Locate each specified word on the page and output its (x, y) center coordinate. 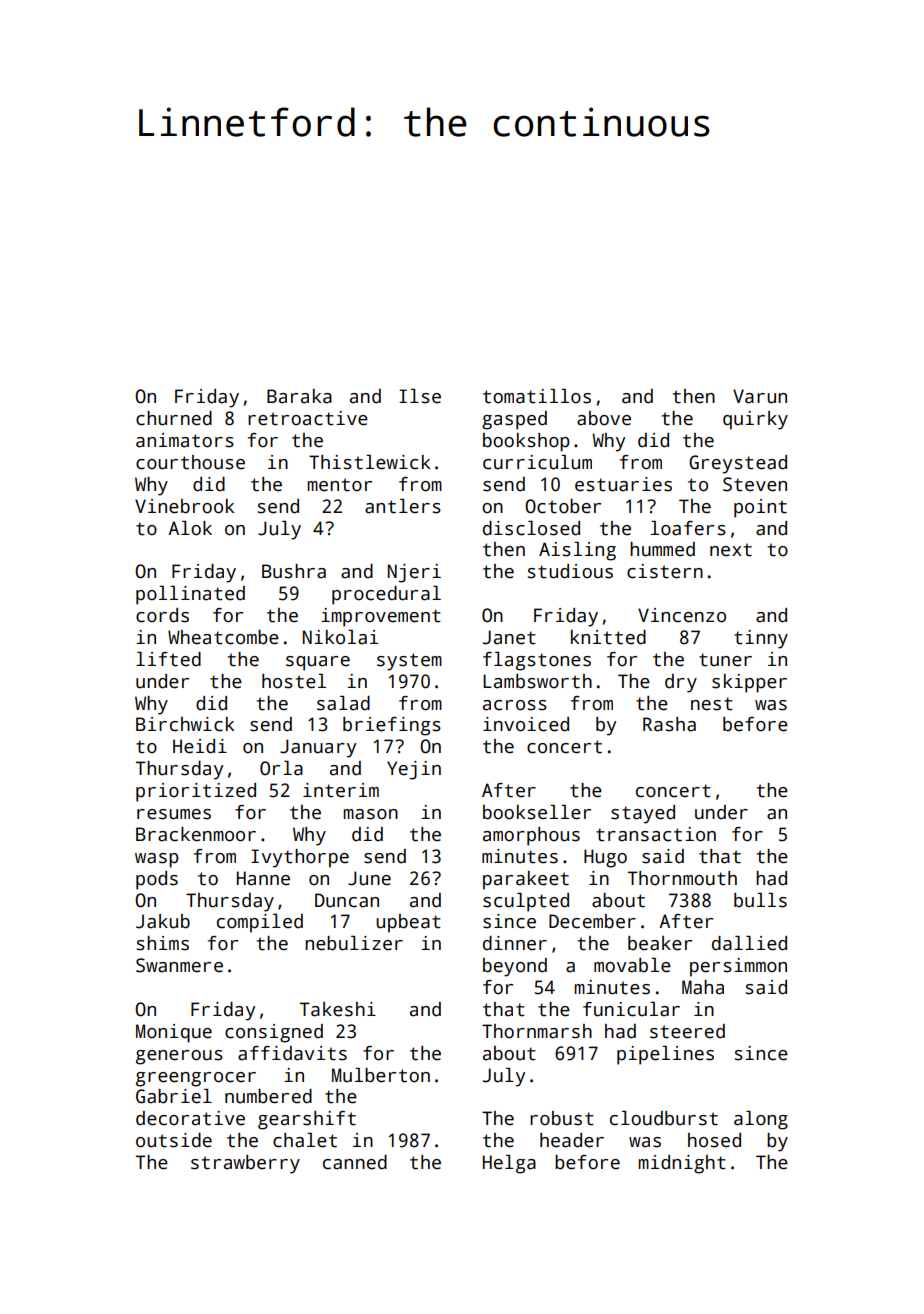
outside (174, 1140)
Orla (281, 768)
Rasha (669, 724)
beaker (660, 943)
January (318, 748)
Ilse (420, 396)
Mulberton (381, 1075)
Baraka (299, 396)
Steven (755, 484)
